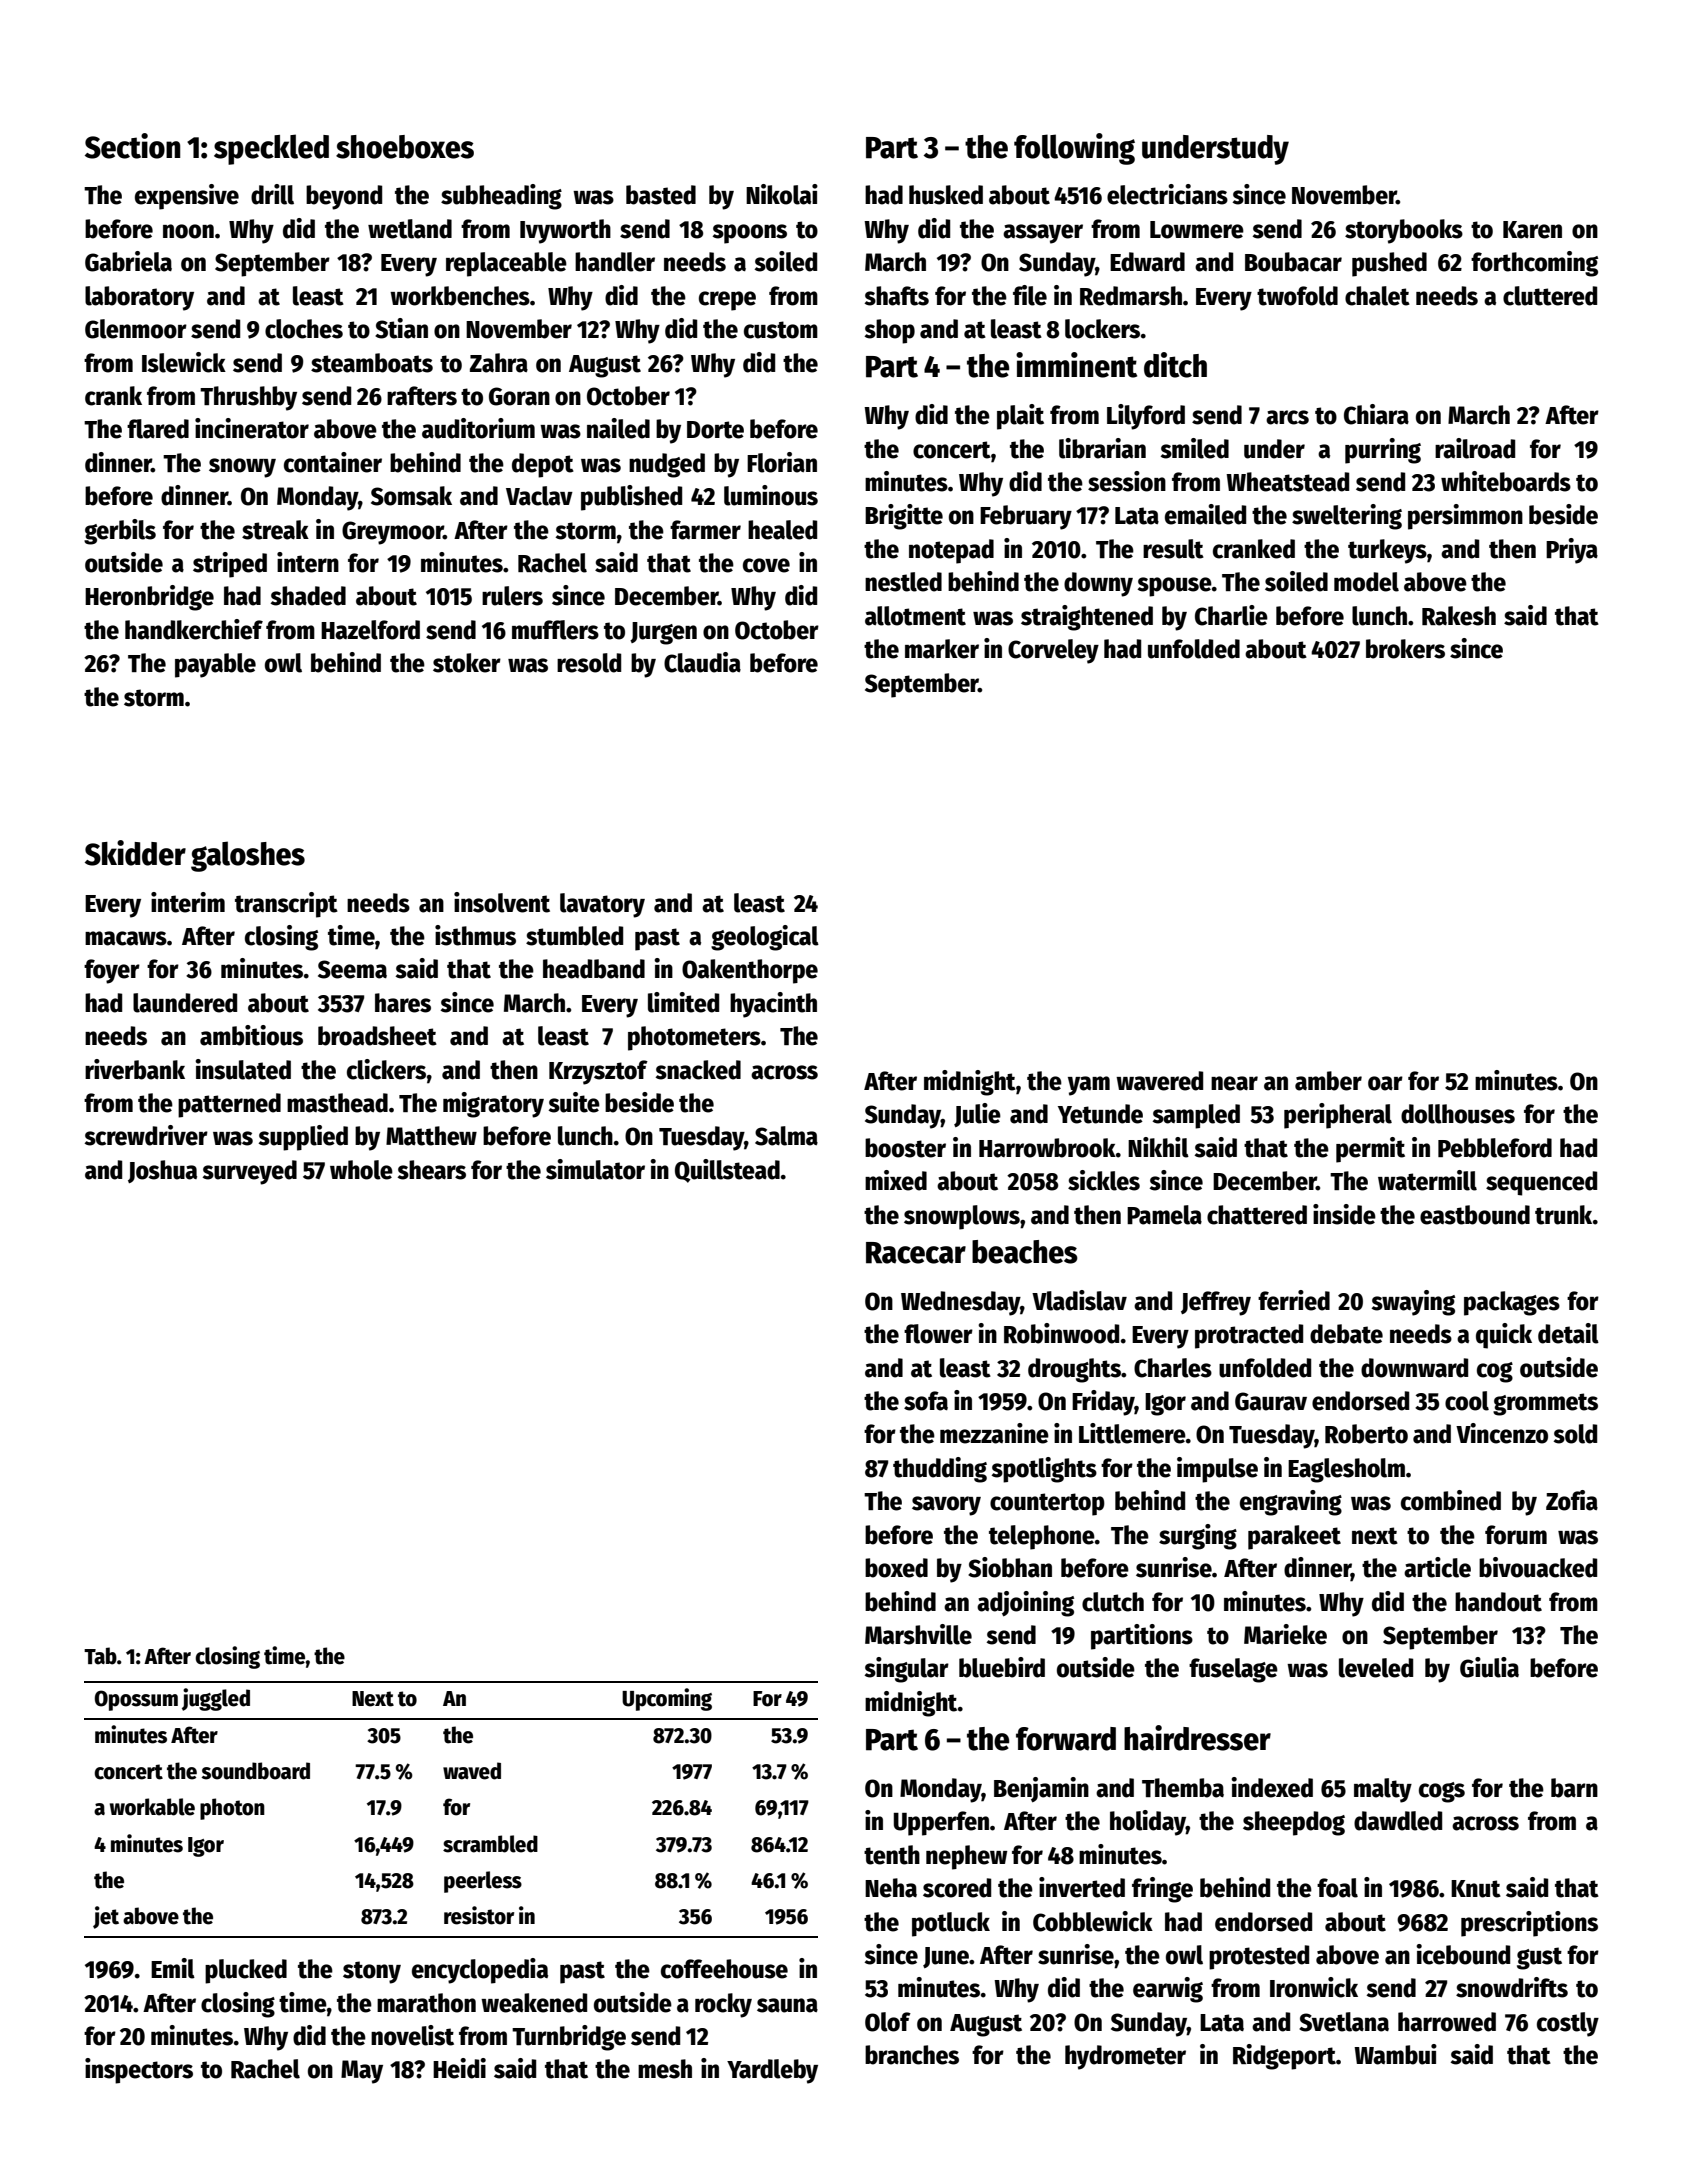 Image resolution: width=1683 pixels, height=2178 pixels. I want to click on encyclopedia, so click(480, 1971).
